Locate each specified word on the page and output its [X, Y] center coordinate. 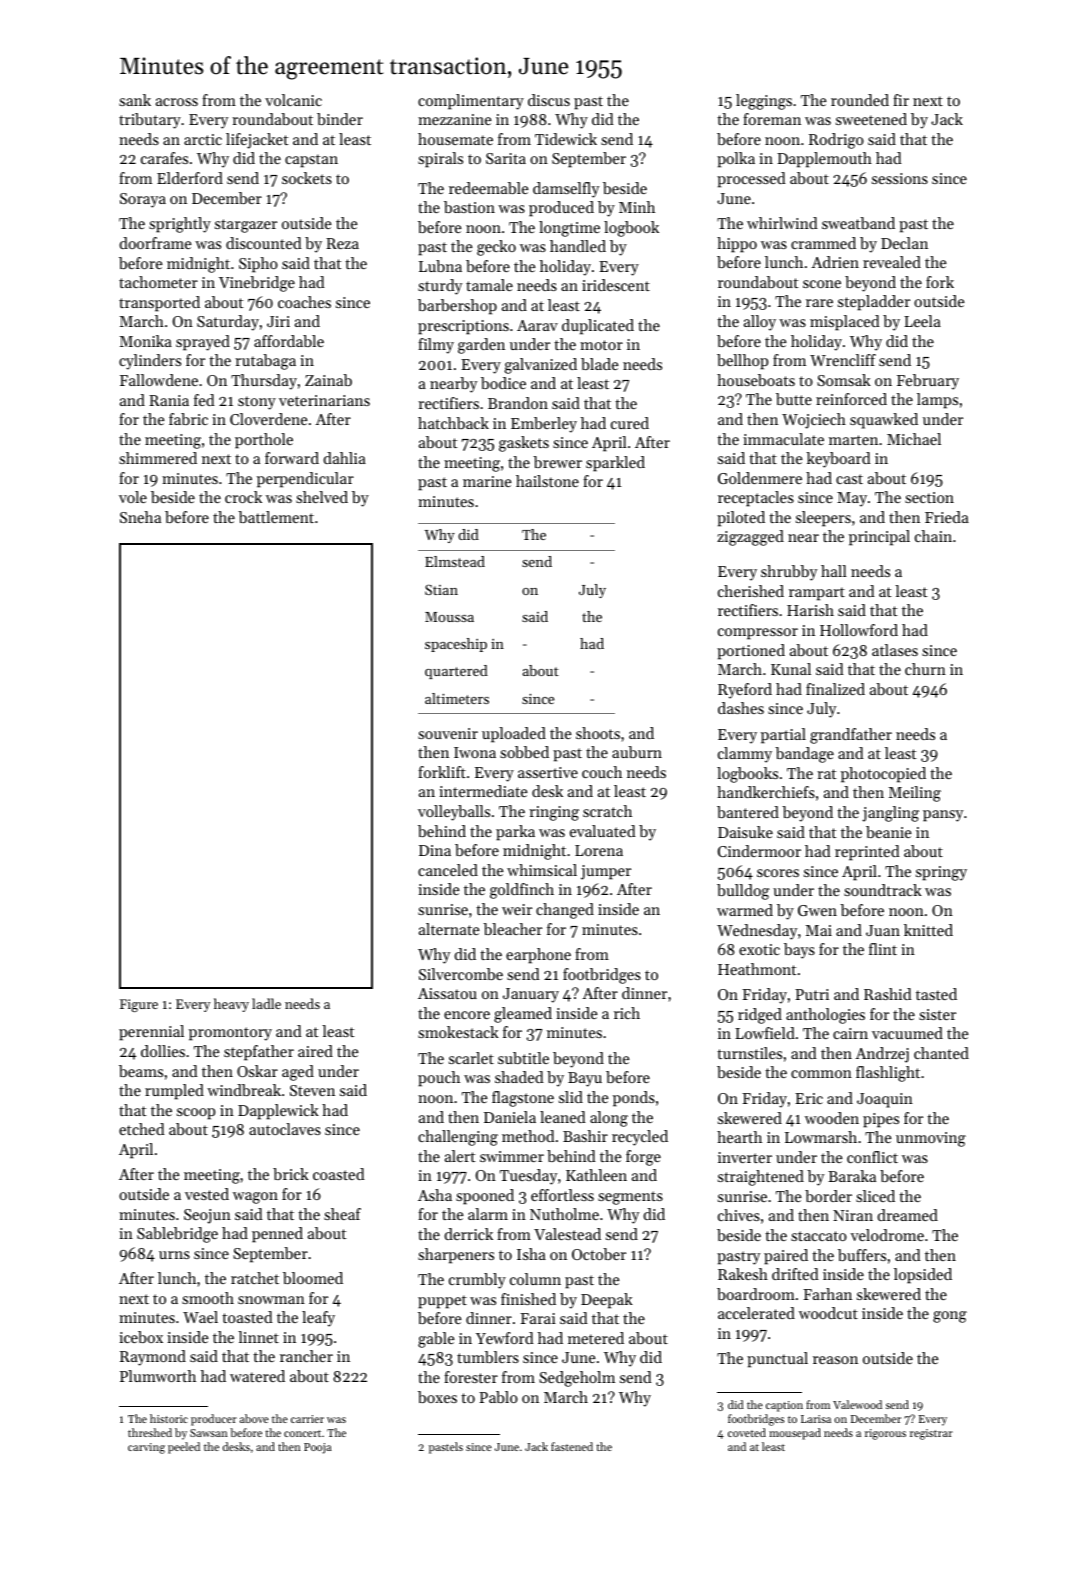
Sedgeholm [577, 1379]
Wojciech [814, 421]
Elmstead [455, 561]
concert [302, 1433]
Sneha [140, 517]
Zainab [328, 380]
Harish [810, 610]
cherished [751, 591]
